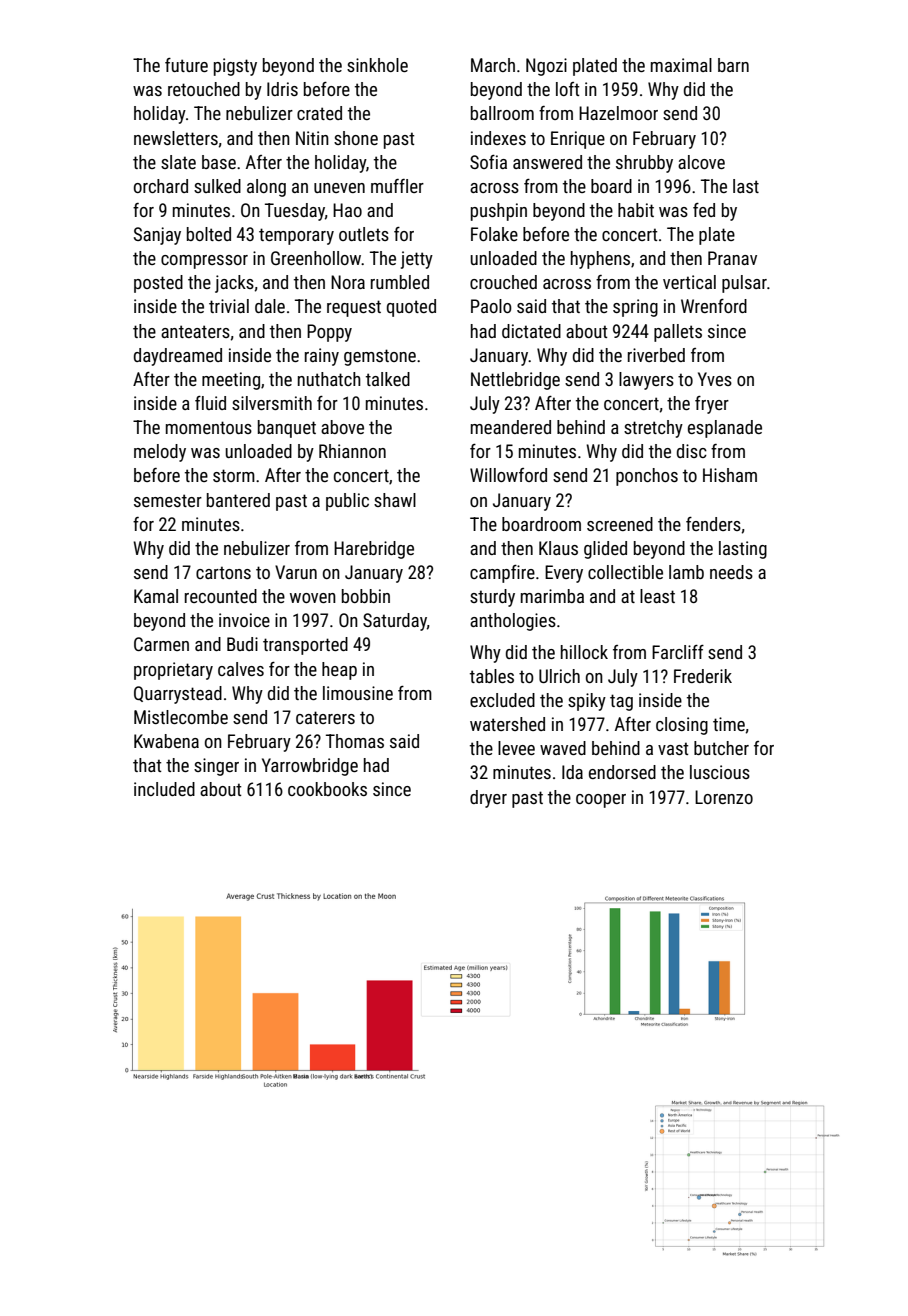 This page has height=1316, width=908. What do you see at coordinates (502, 574) in the page?
I see `campfire` at bounding box center [502, 574].
